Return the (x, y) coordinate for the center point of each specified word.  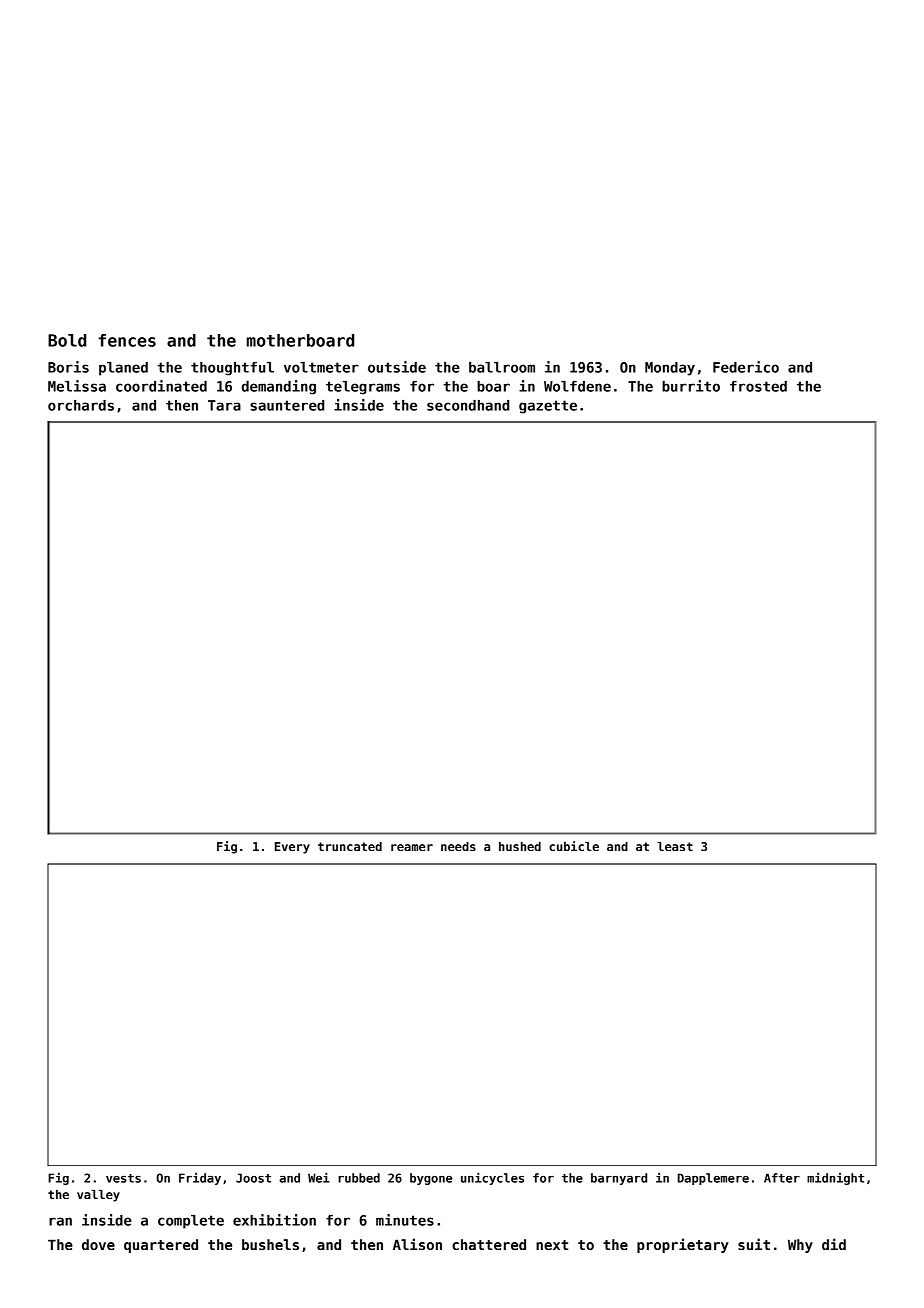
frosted (758, 386)
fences (127, 340)
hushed (520, 846)
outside (397, 367)
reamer (412, 847)
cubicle (574, 846)
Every (292, 848)
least (675, 846)
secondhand (468, 405)
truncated (350, 846)
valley (98, 1196)
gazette (548, 407)
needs (458, 846)
